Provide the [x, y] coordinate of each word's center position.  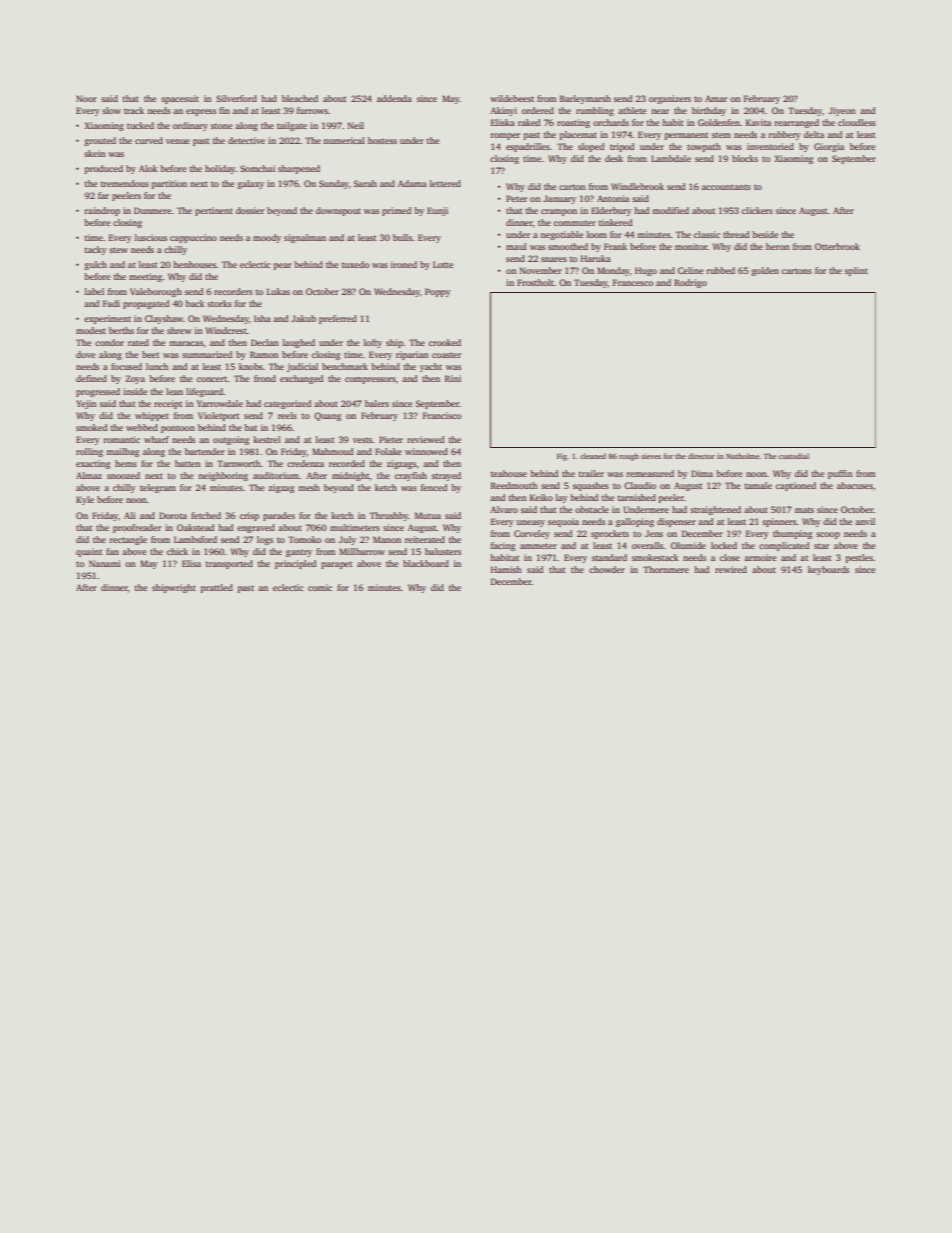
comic [320, 587]
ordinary [190, 126]
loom [597, 234]
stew [118, 250]
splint [856, 271]
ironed [404, 264]
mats [804, 510]
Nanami [105, 563]
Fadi [111, 303]
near [660, 111]
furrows [312, 110]
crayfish [411, 476]
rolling [89, 452]
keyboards [828, 570]
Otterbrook [837, 246]
